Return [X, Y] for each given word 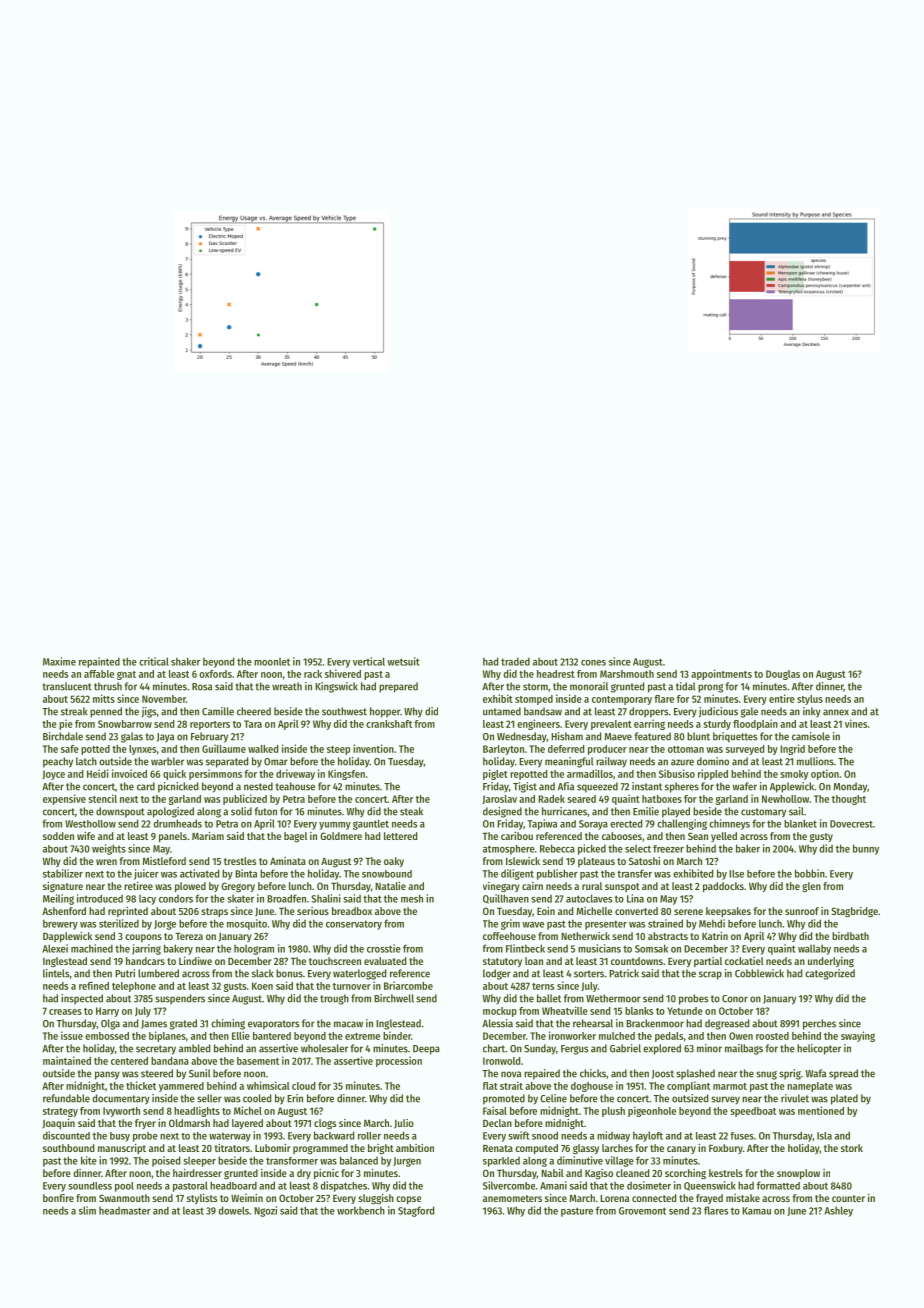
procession [399, 1061]
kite [89, 1160]
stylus [810, 700]
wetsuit [403, 661]
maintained [67, 1060]
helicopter [819, 1049]
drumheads [177, 823]
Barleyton [503, 750]
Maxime [59, 661]
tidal [685, 686]
